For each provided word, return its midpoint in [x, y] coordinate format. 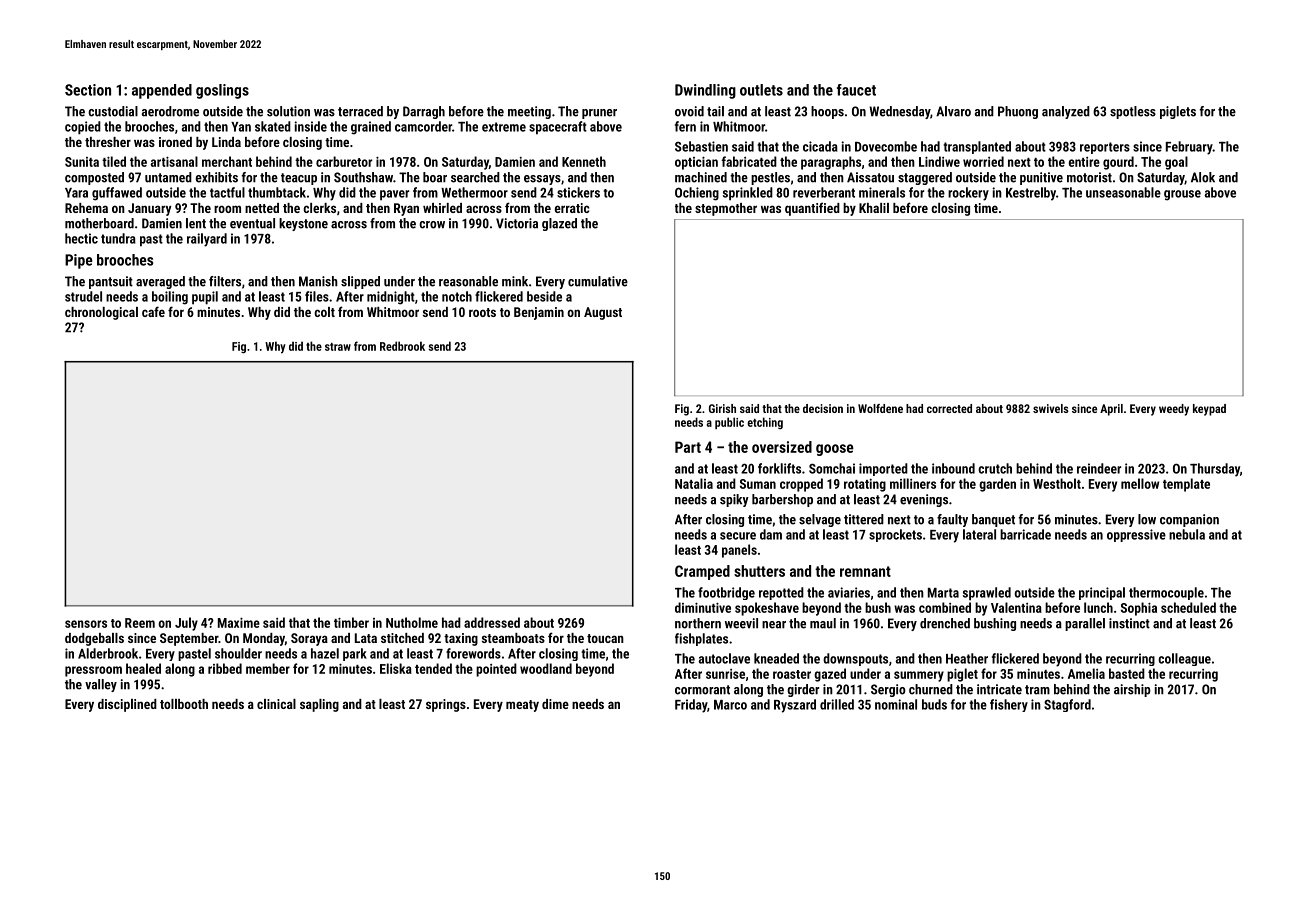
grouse [1182, 195]
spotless [1133, 112]
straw [338, 347]
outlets [761, 90]
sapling [319, 705]
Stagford [1067, 705]
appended [162, 91]
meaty [522, 706]
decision [823, 408]
